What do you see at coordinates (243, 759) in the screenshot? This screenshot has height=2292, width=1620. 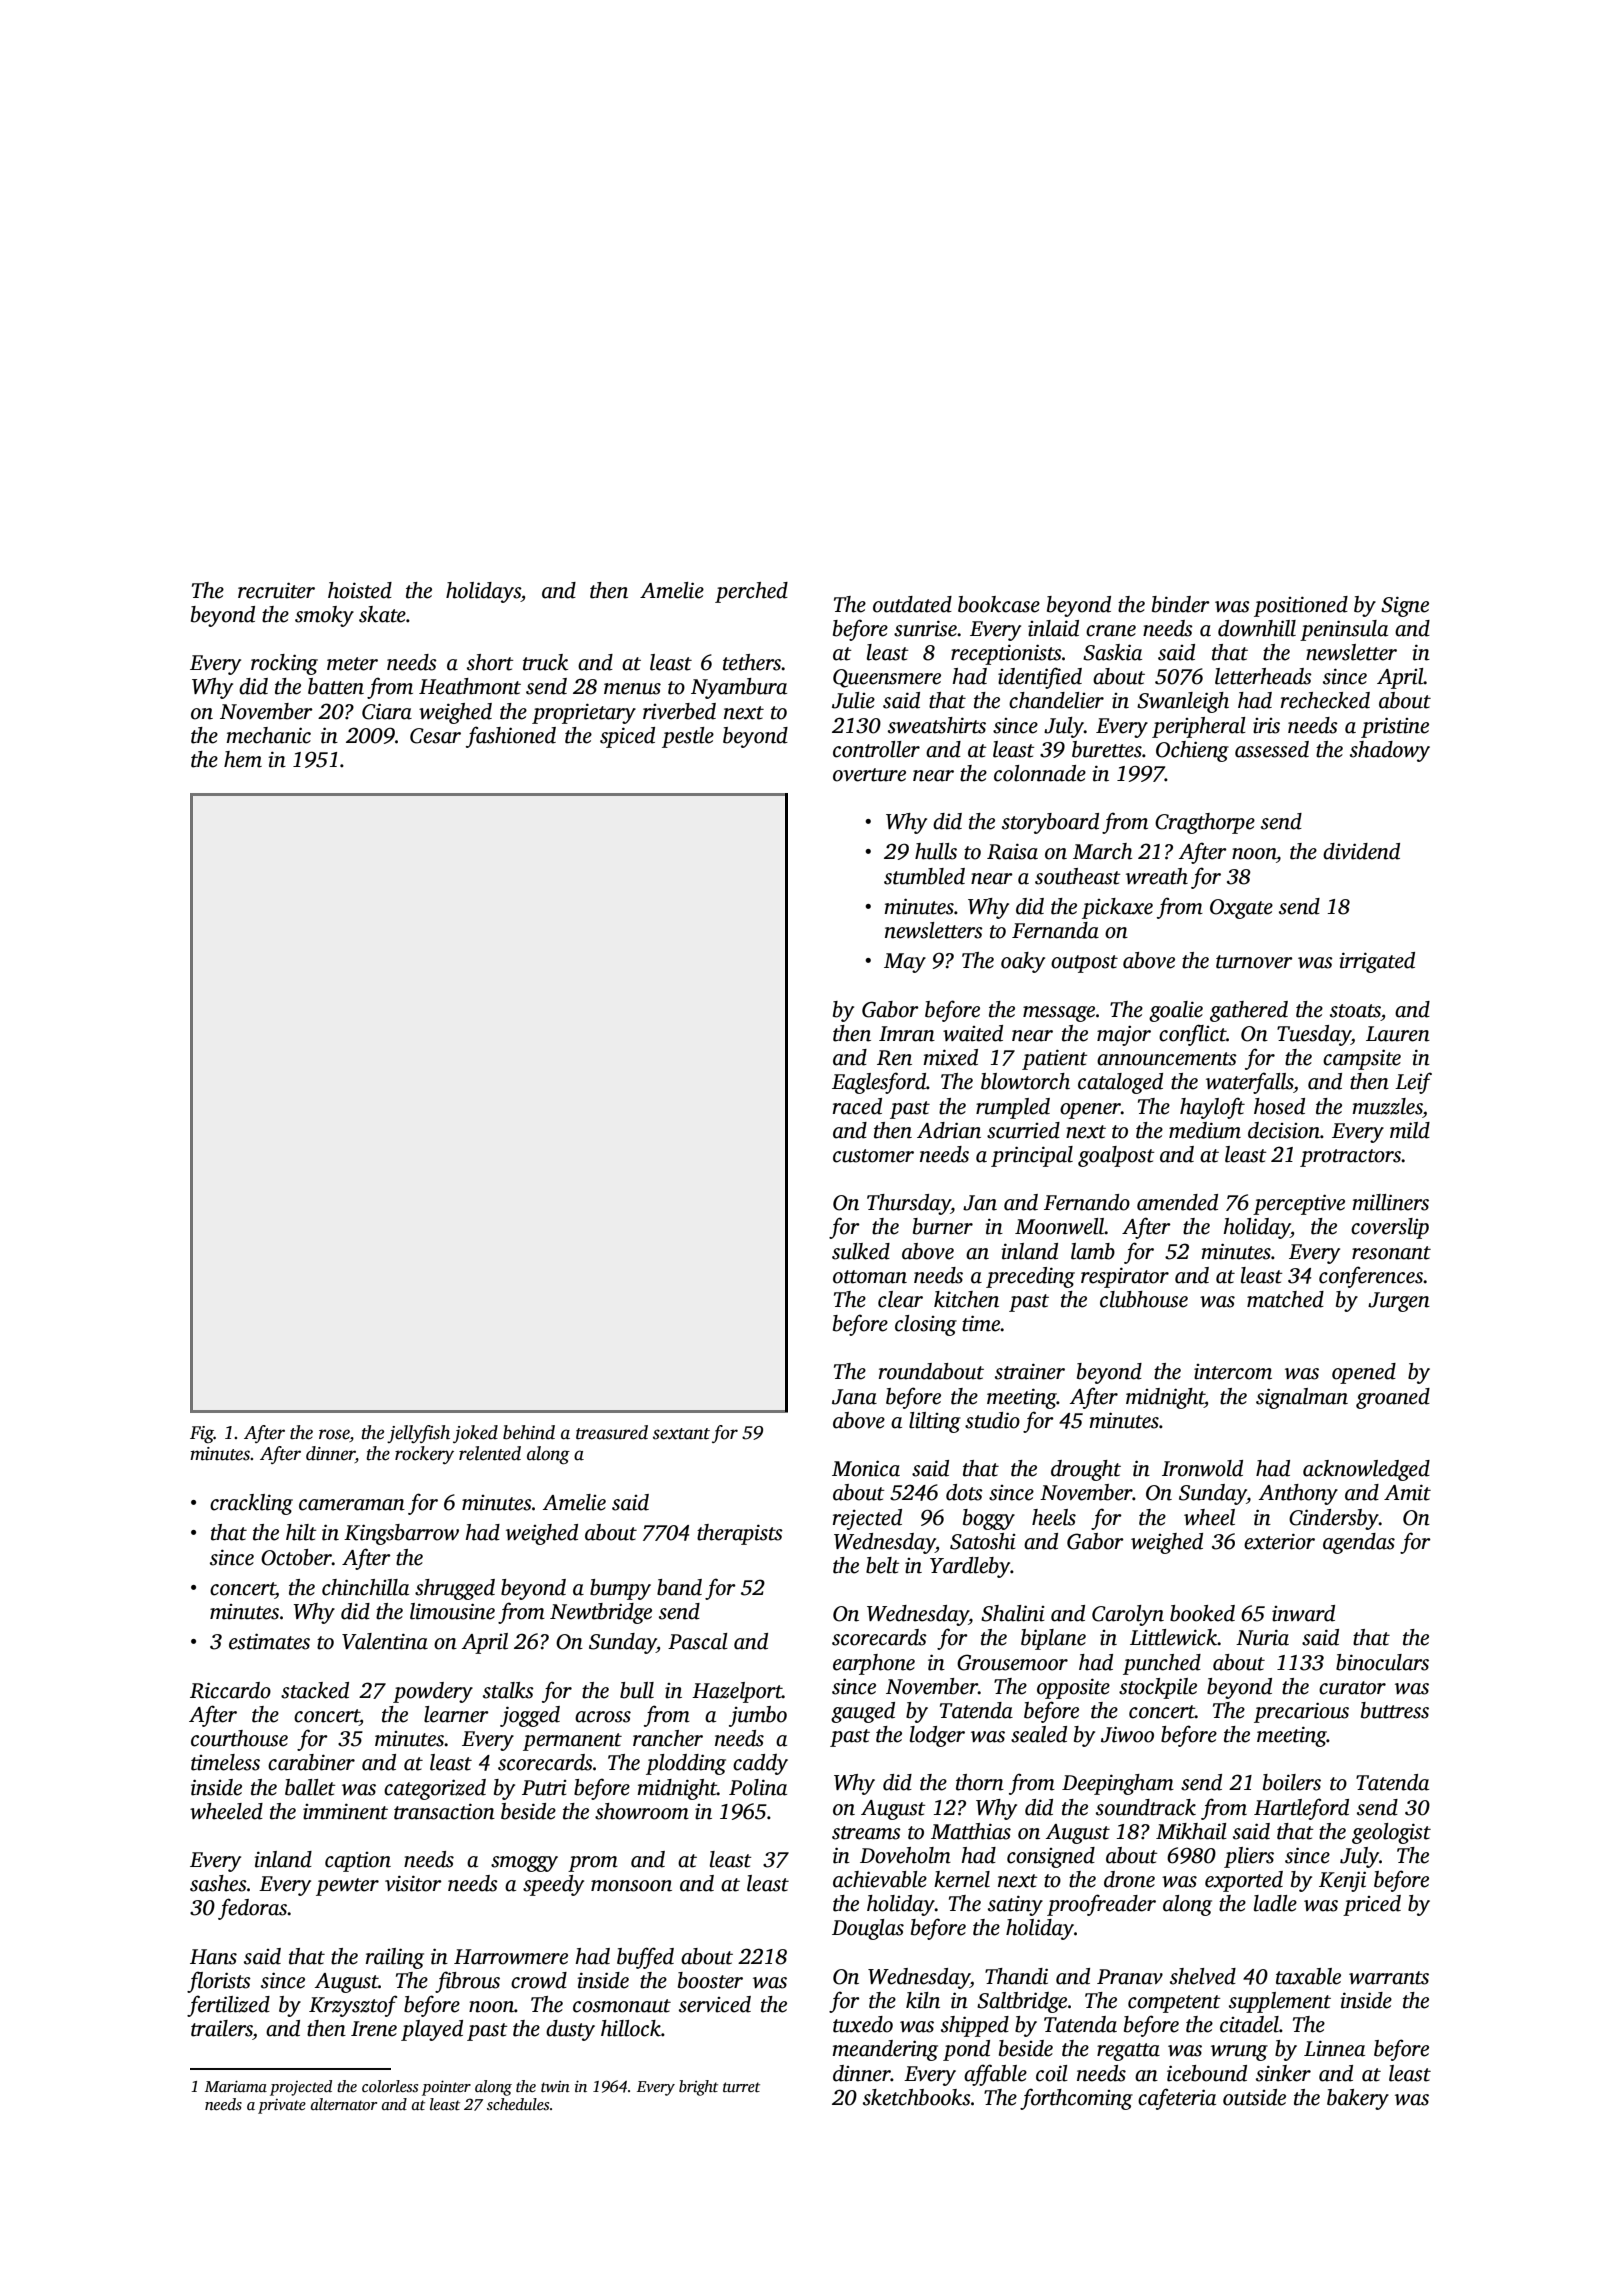 I see `hem` at bounding box center [243, 759].
